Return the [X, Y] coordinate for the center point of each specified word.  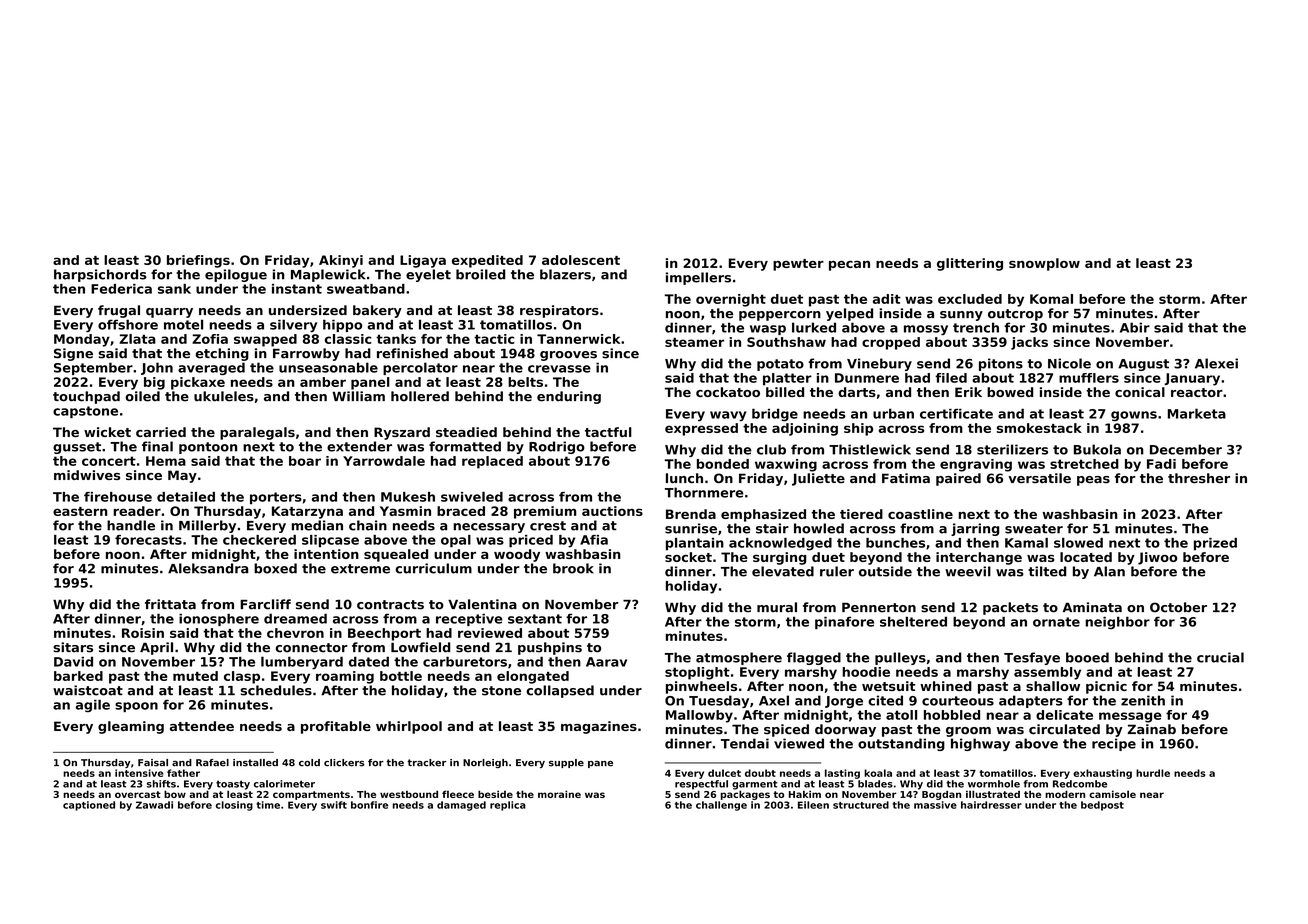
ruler [837, 571]
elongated [533, 677]
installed [255, 763]
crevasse [559, 369]
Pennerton [879, 608]
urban [893, 413]
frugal [119, 311]
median [317, 525]
